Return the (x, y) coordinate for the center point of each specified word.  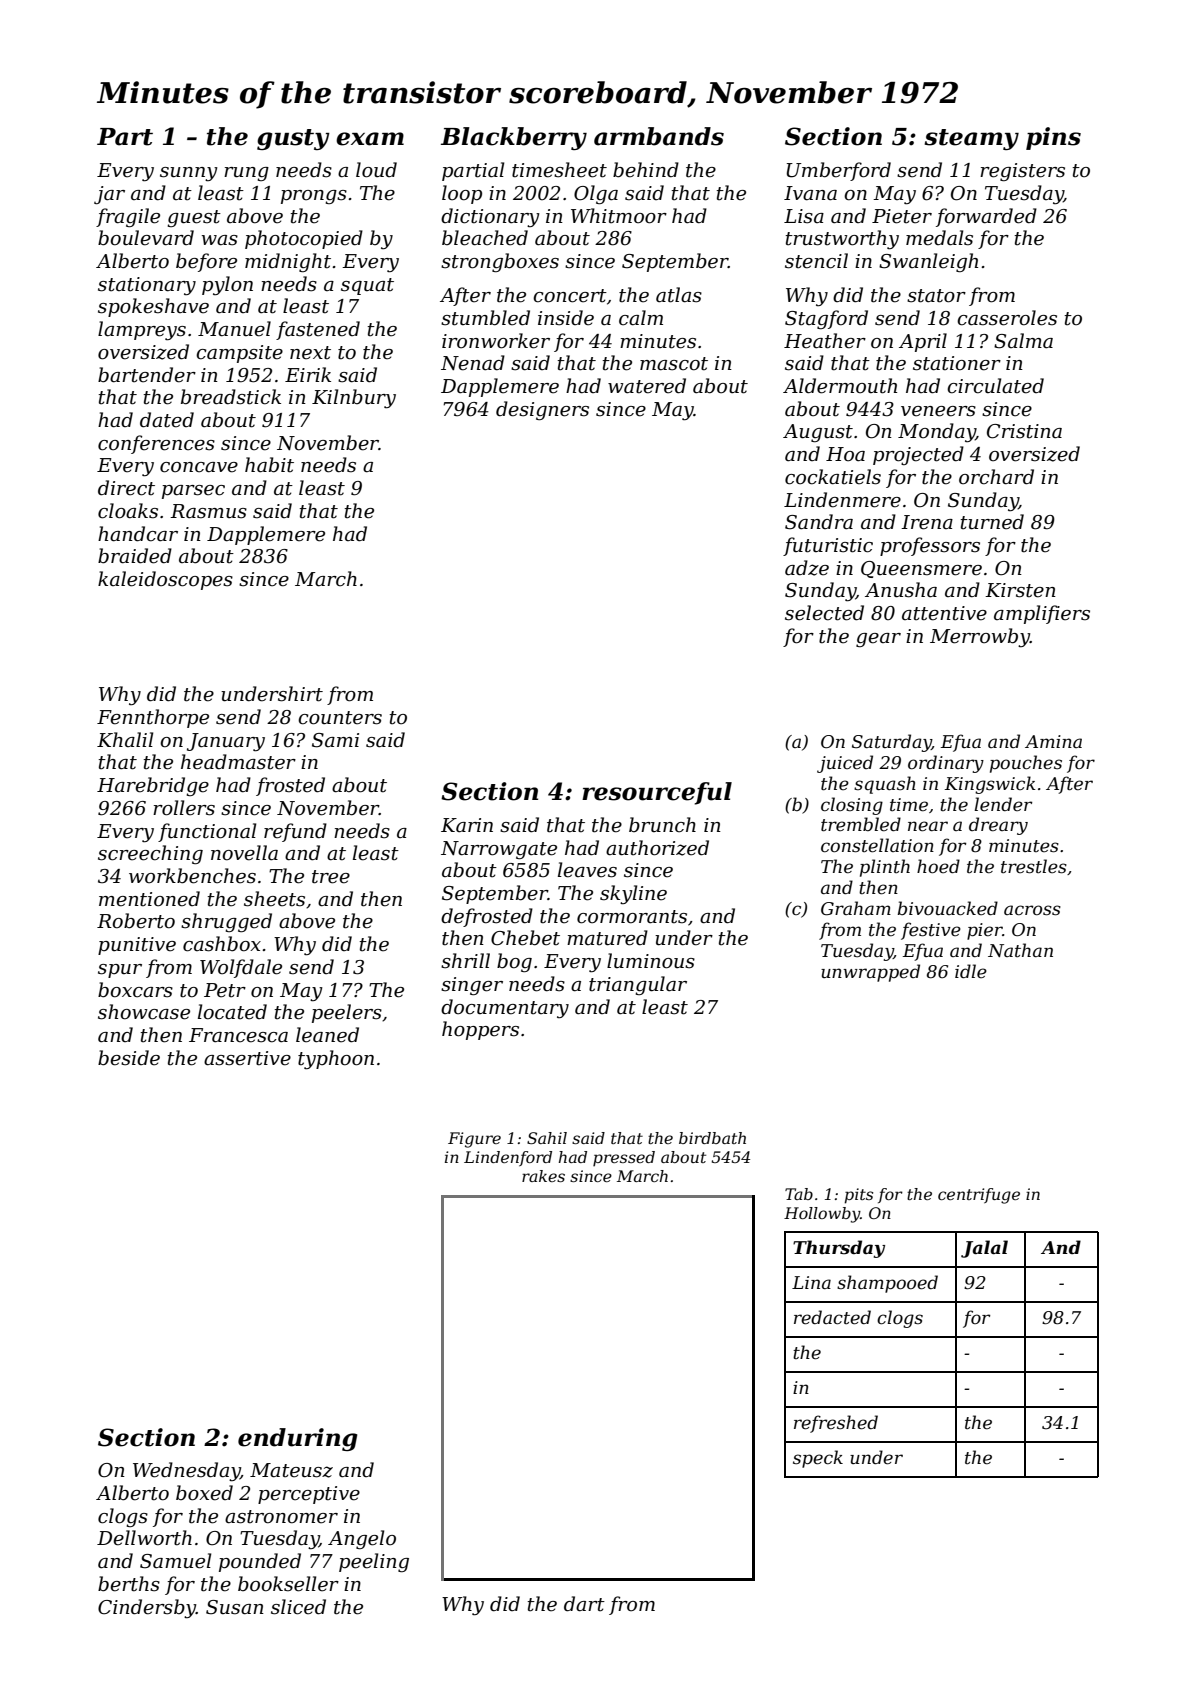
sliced (298, 1607)
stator (936, 296)
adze (807, 568)
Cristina (1024, 431)
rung (246, 174)
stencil (816, 261)
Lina (811, 1282)
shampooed (887, 1284)
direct (126, 488)
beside (129, 1058)
